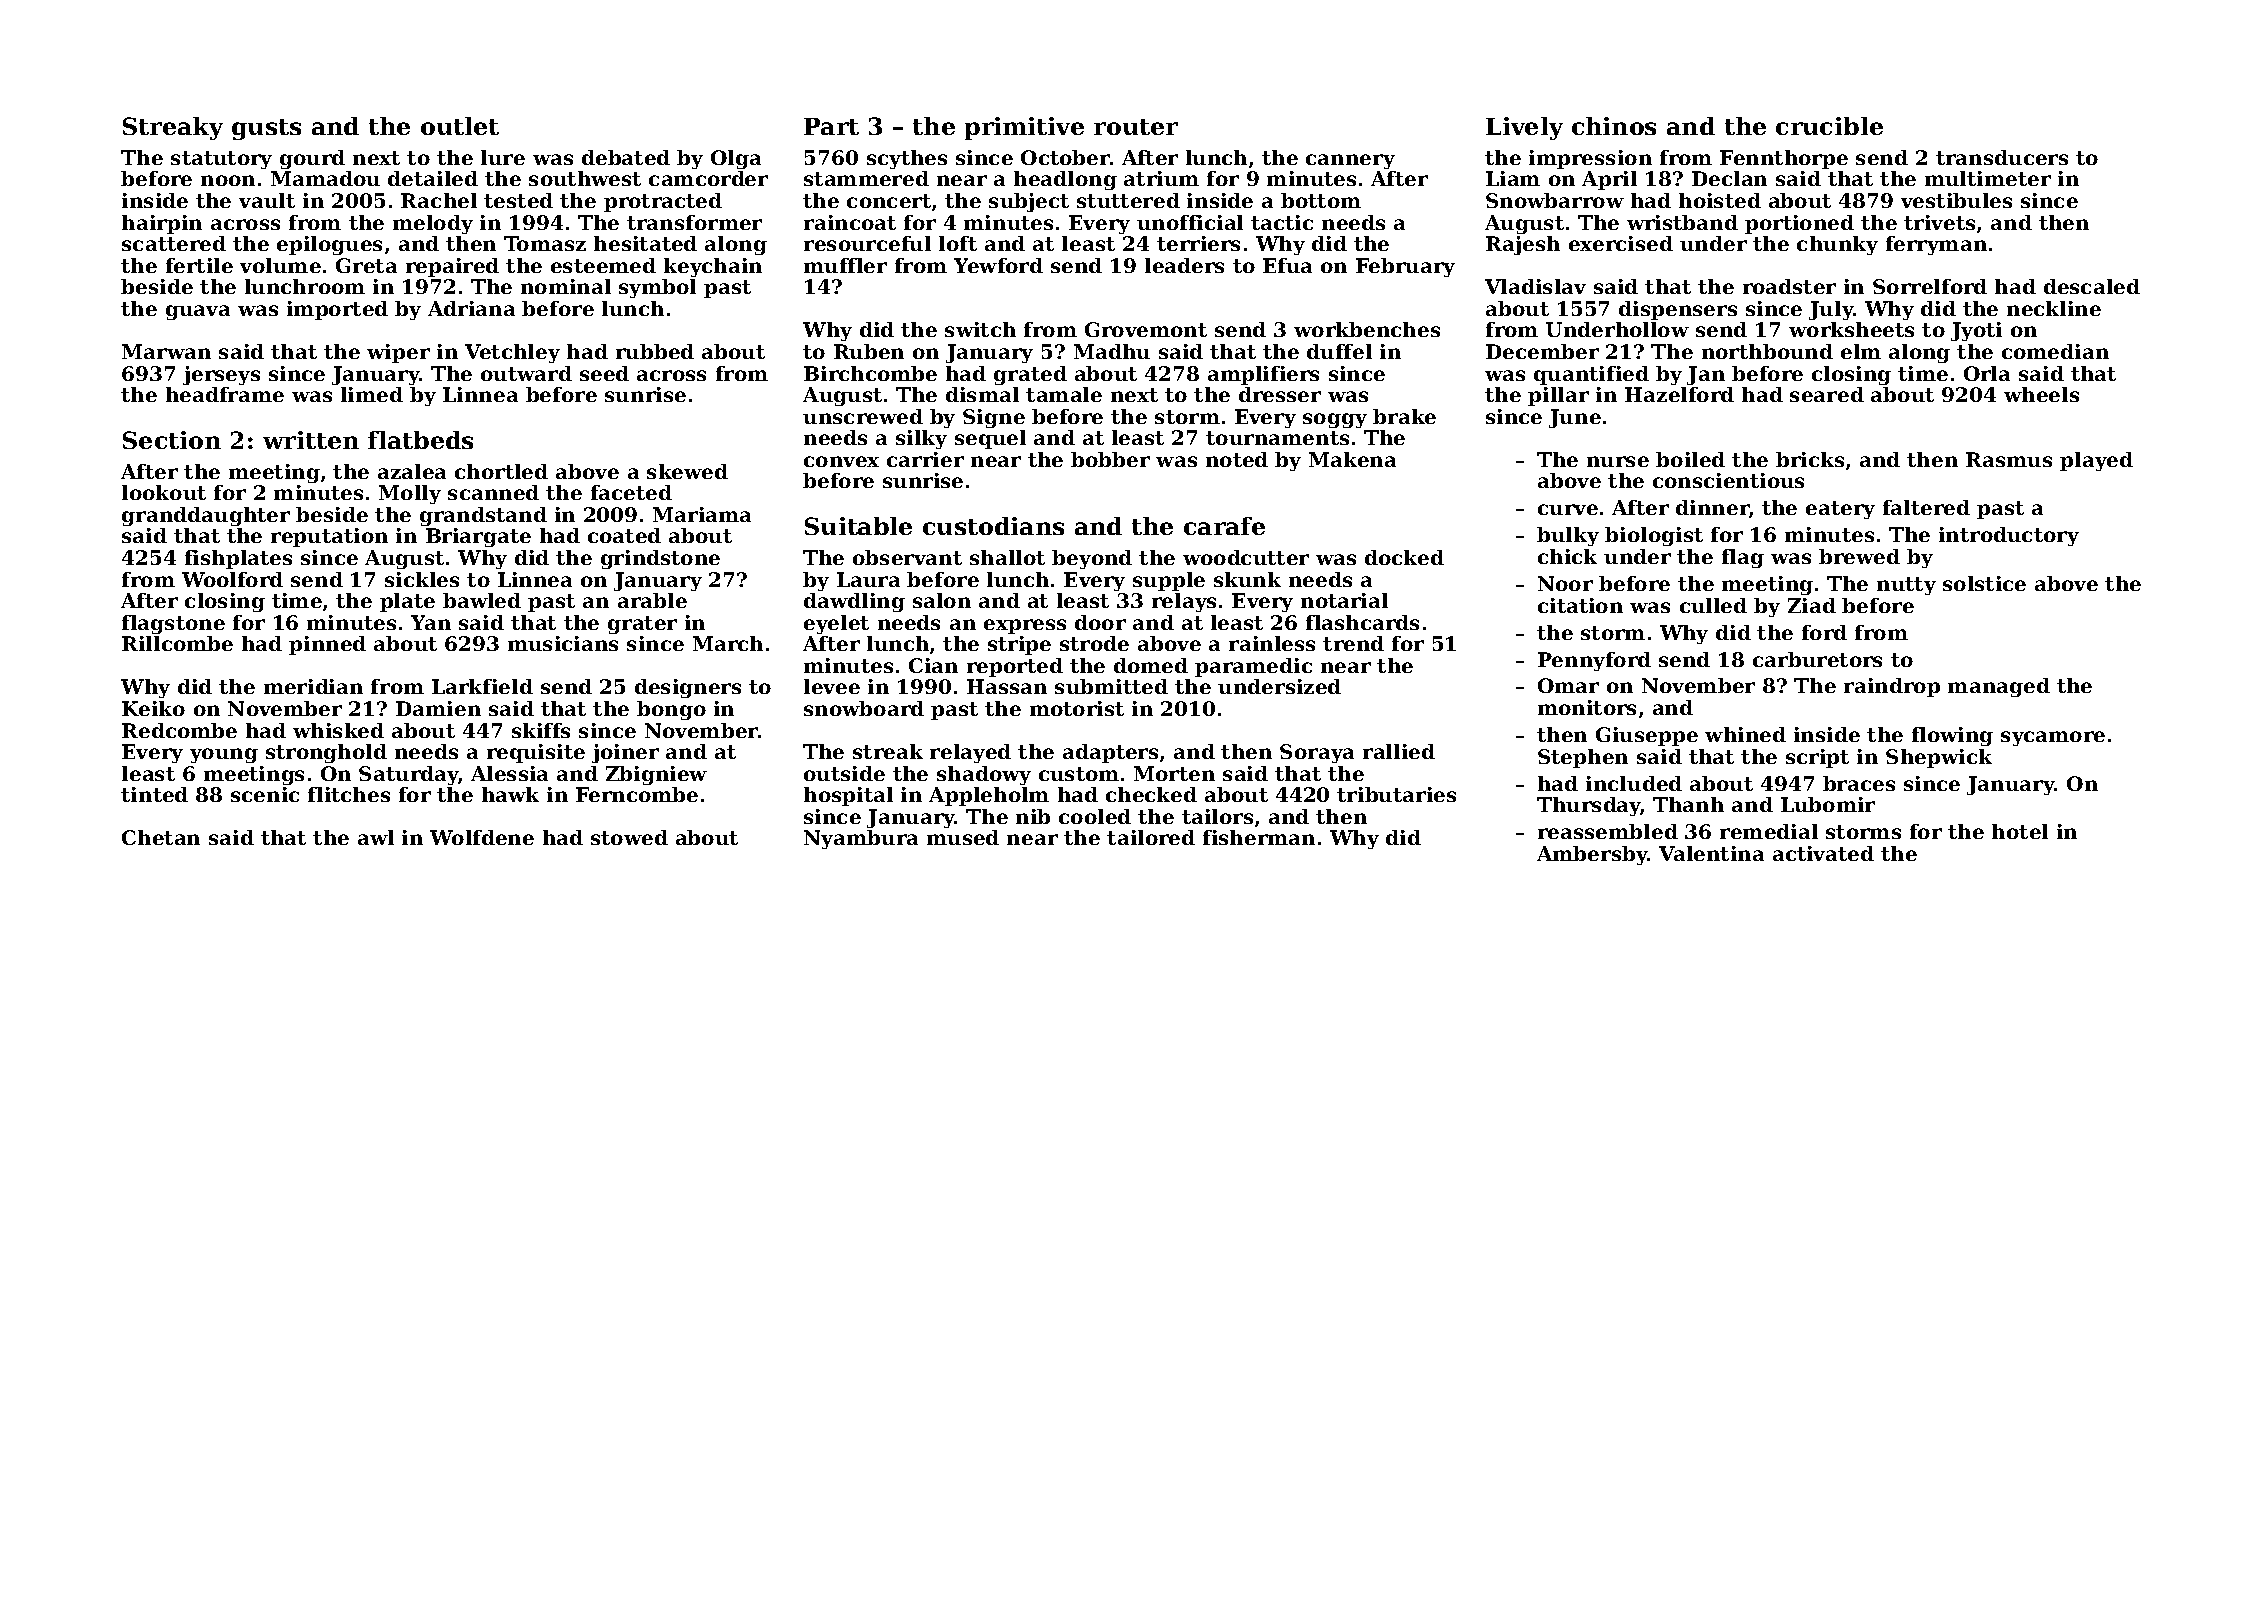  I want to click on Chetan, so click(161, 837).
